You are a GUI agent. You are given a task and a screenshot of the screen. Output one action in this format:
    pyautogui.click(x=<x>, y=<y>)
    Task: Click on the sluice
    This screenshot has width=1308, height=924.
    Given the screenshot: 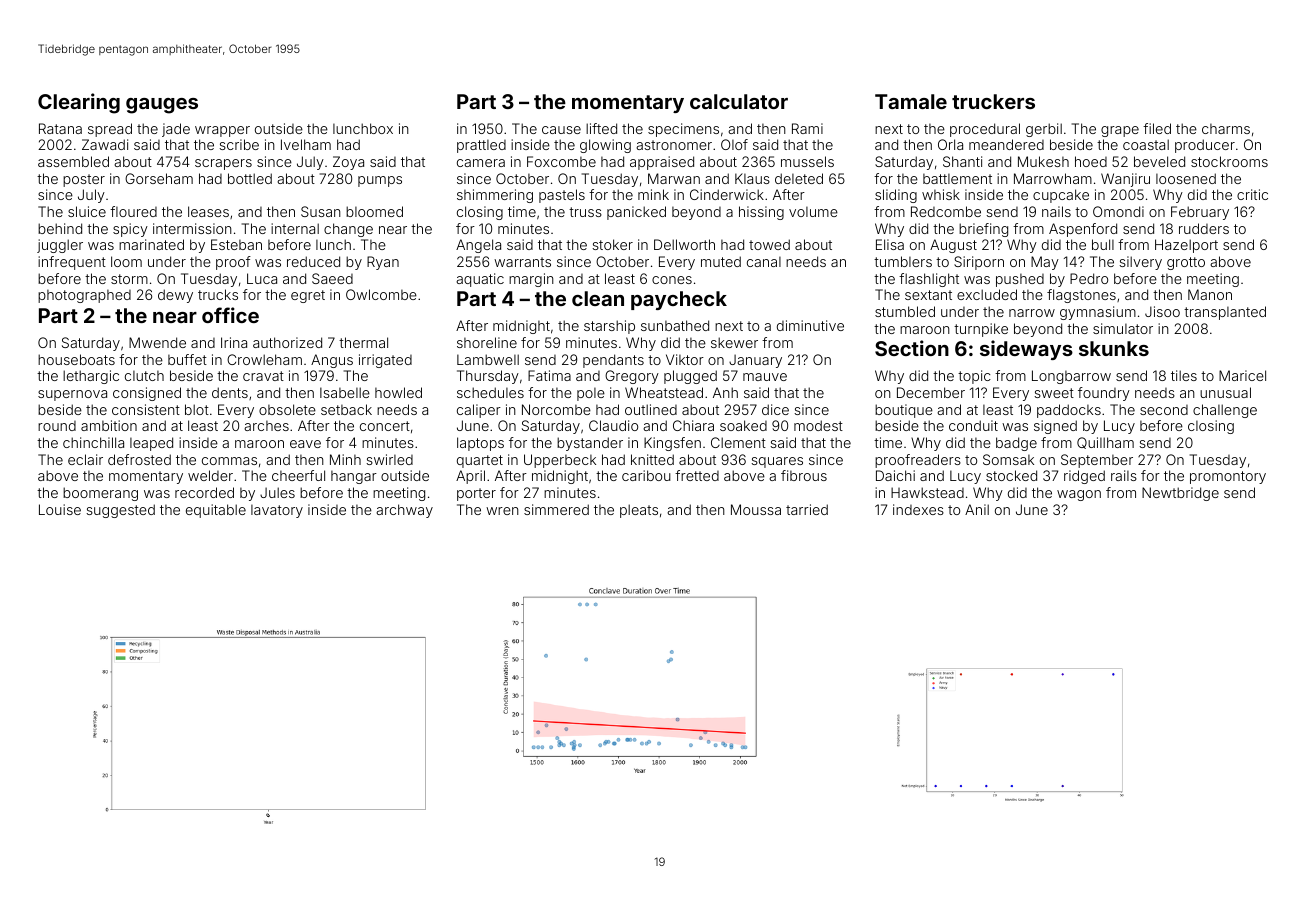 What is the action you would take?
    pyautogui.click(x=87, y=211)
